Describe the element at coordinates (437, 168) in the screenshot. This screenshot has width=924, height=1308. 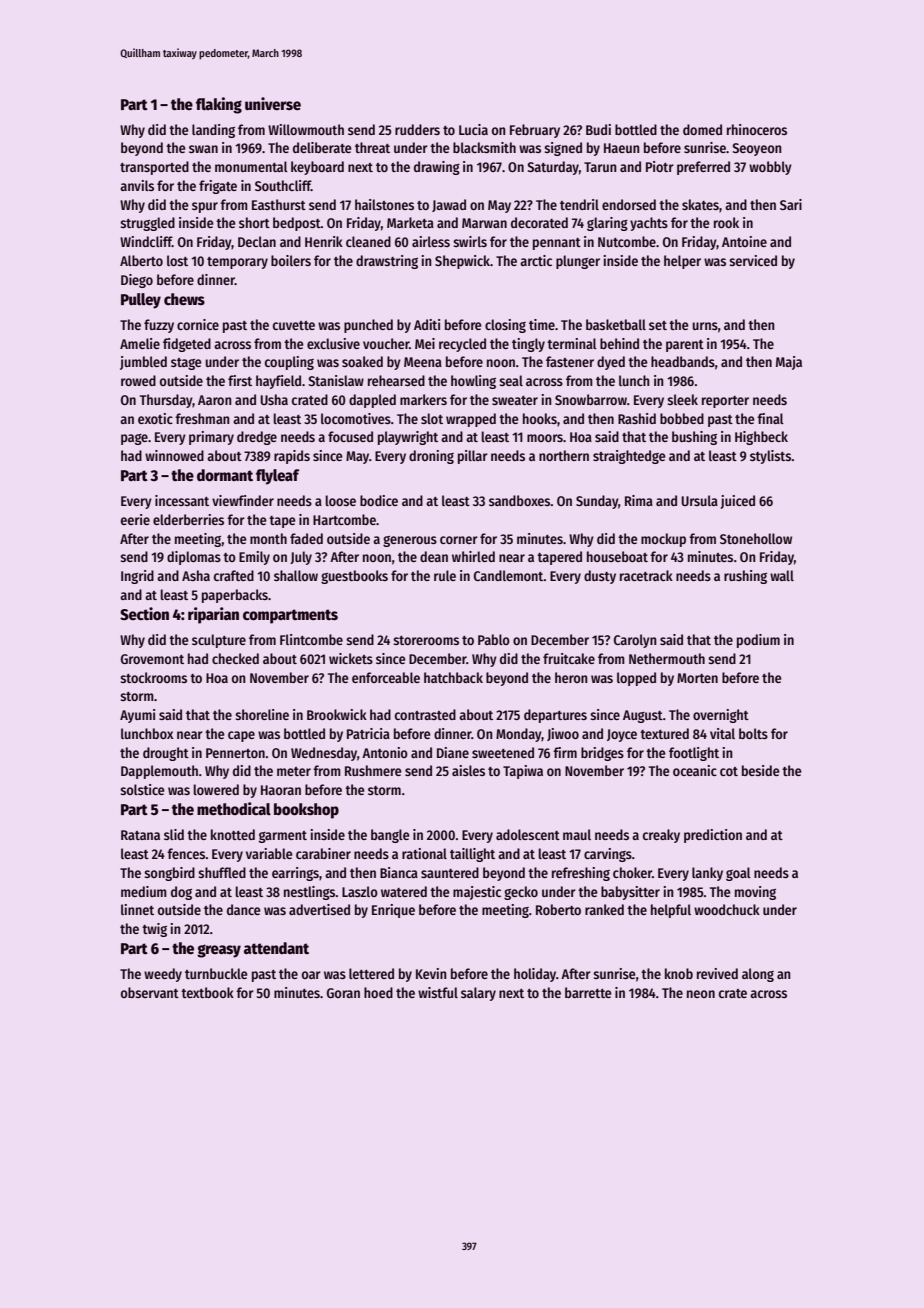
I see `drawing` at that location.
